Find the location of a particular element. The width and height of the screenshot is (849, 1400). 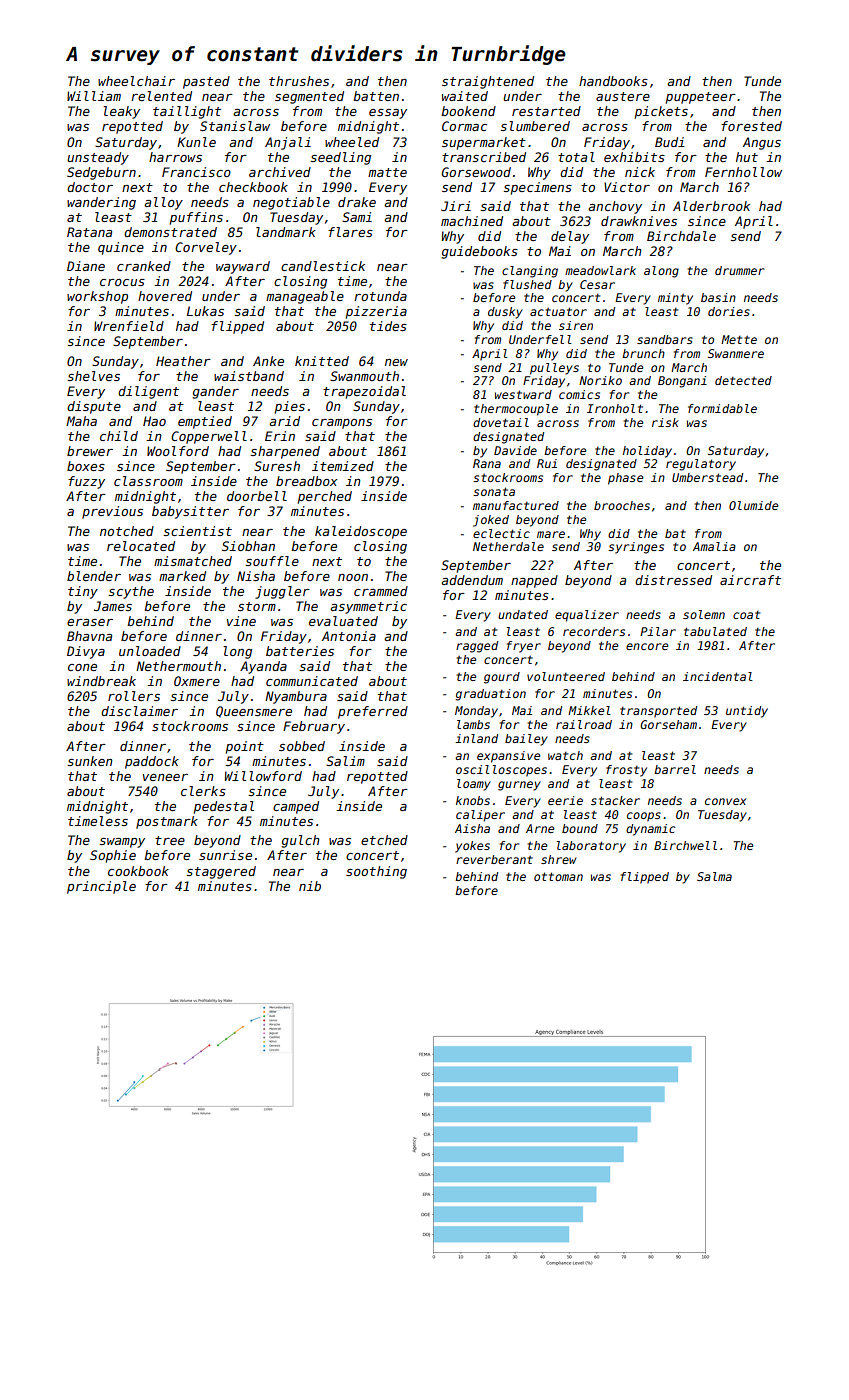

ragged is located at coordinates (477, 647).
